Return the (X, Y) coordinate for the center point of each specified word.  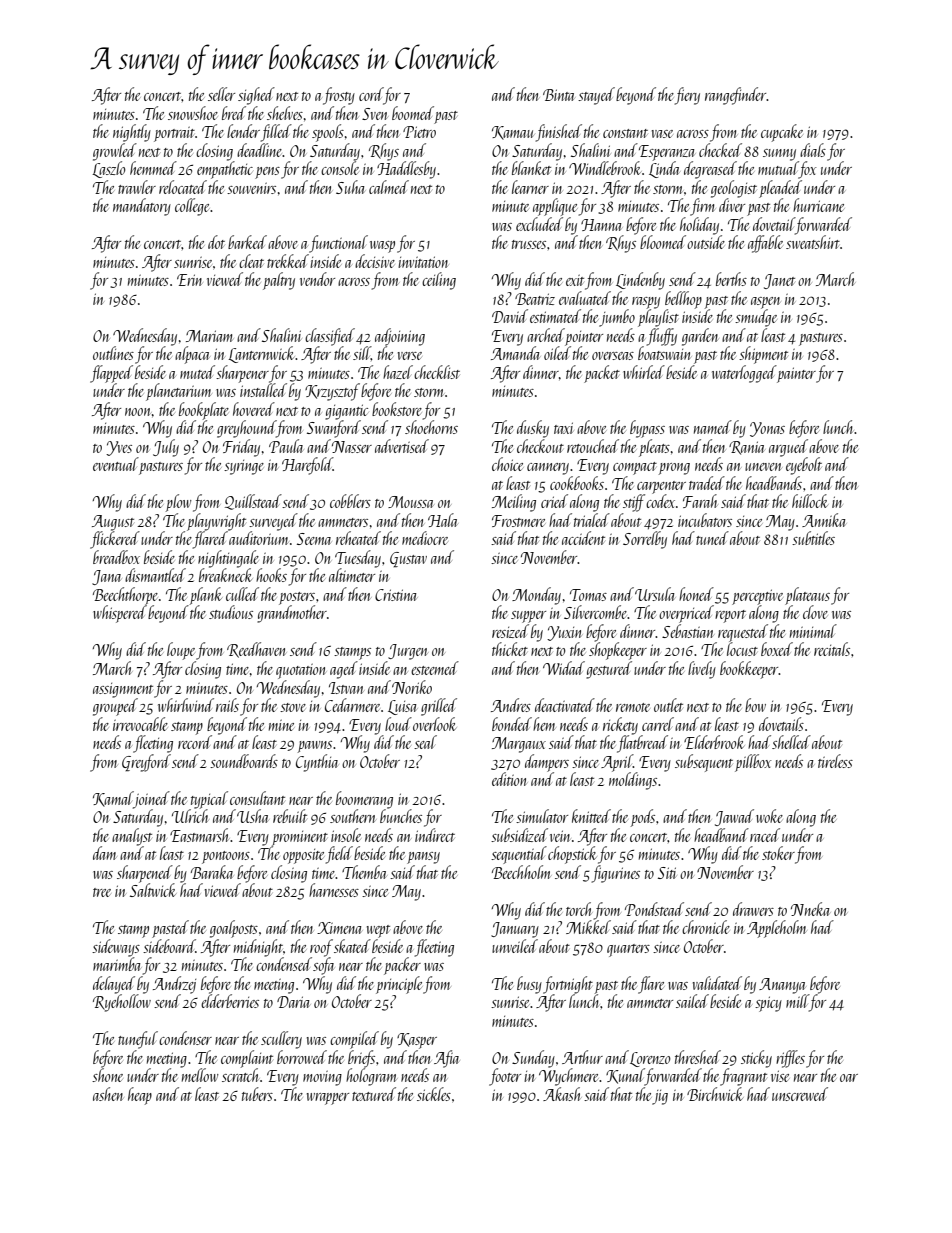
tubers (257, 1094)
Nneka (810, 909)
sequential (519, 855)
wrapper (328, 1099)
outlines (113, 353)
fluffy (662, 337)
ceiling (439, 281)
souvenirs (251, 188)
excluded (539, 224)
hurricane (818, 205)
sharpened (145, 874)
